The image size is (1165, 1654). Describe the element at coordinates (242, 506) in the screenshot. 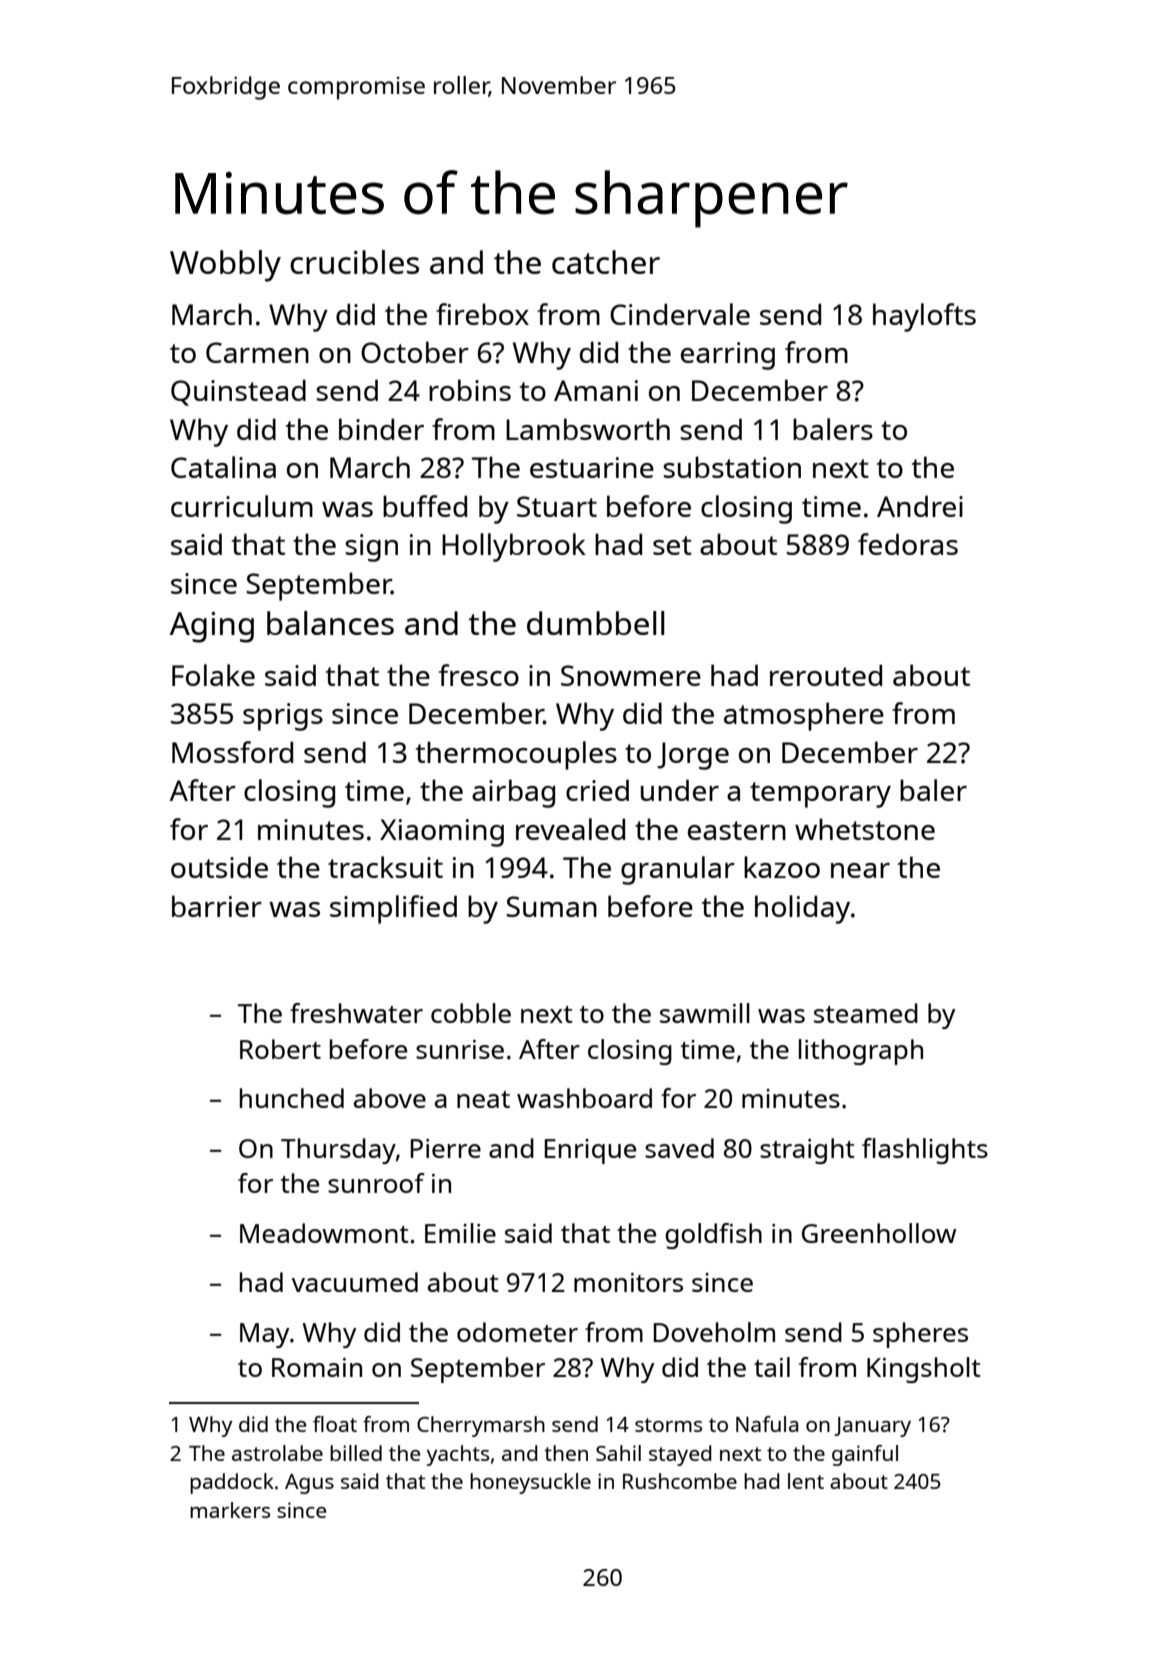

I see `curriculum` at that location.
